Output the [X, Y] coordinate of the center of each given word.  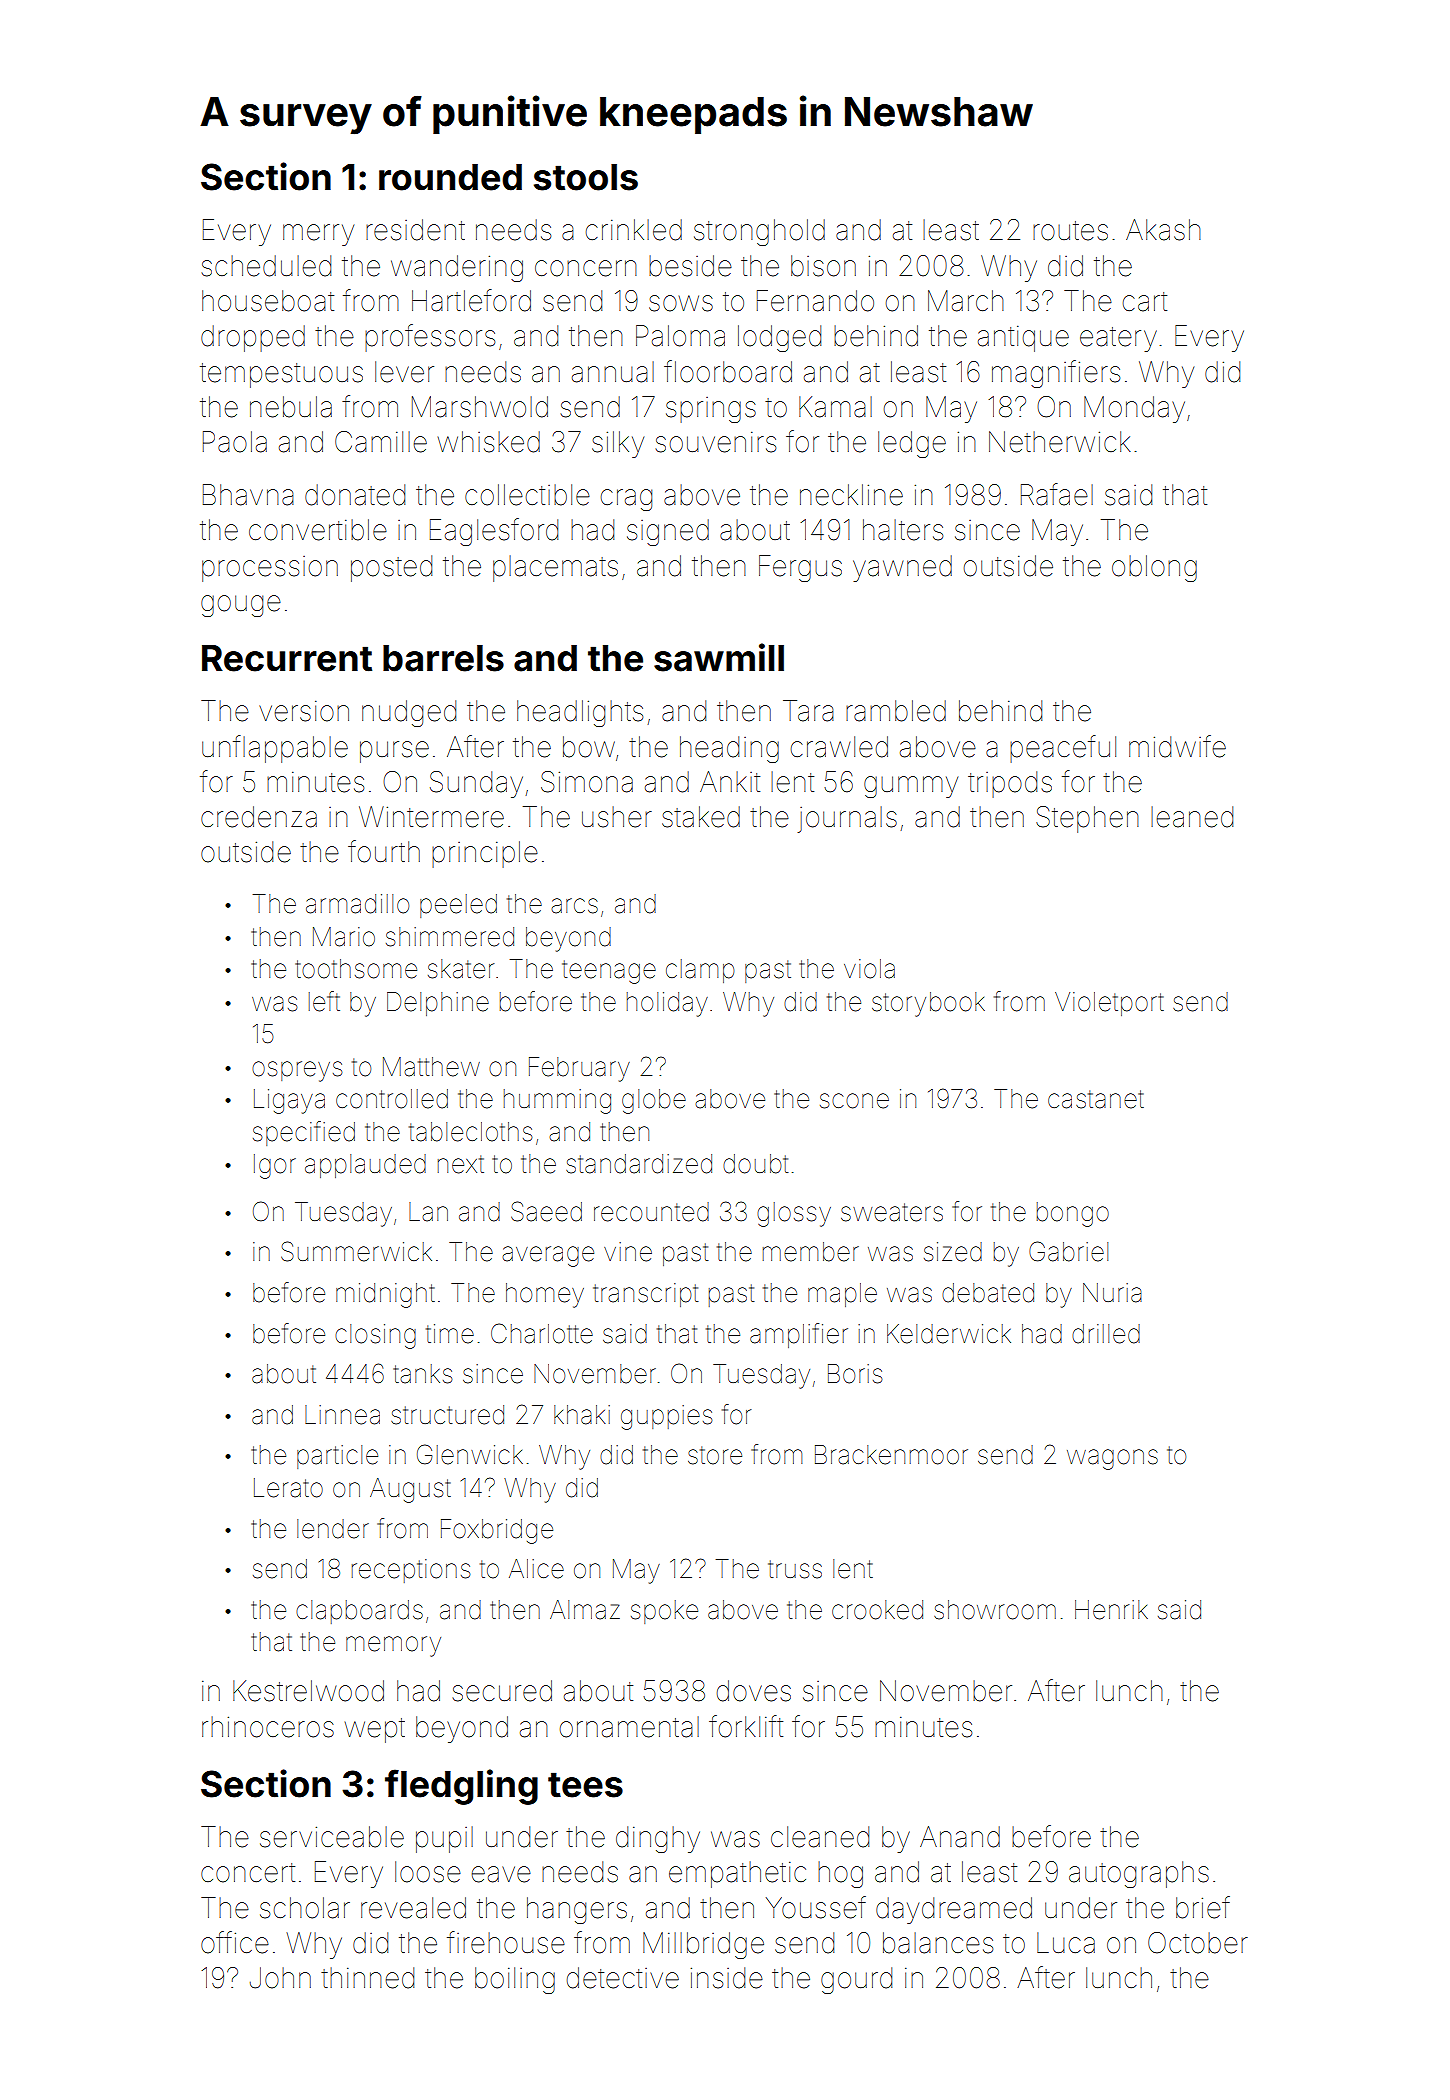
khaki [582, 1415]
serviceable [332, 1837]
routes [1070, 231]
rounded [450, 177]
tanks [423, 1374]
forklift [746, 1726]
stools [586, 177]
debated [988, 1293]
